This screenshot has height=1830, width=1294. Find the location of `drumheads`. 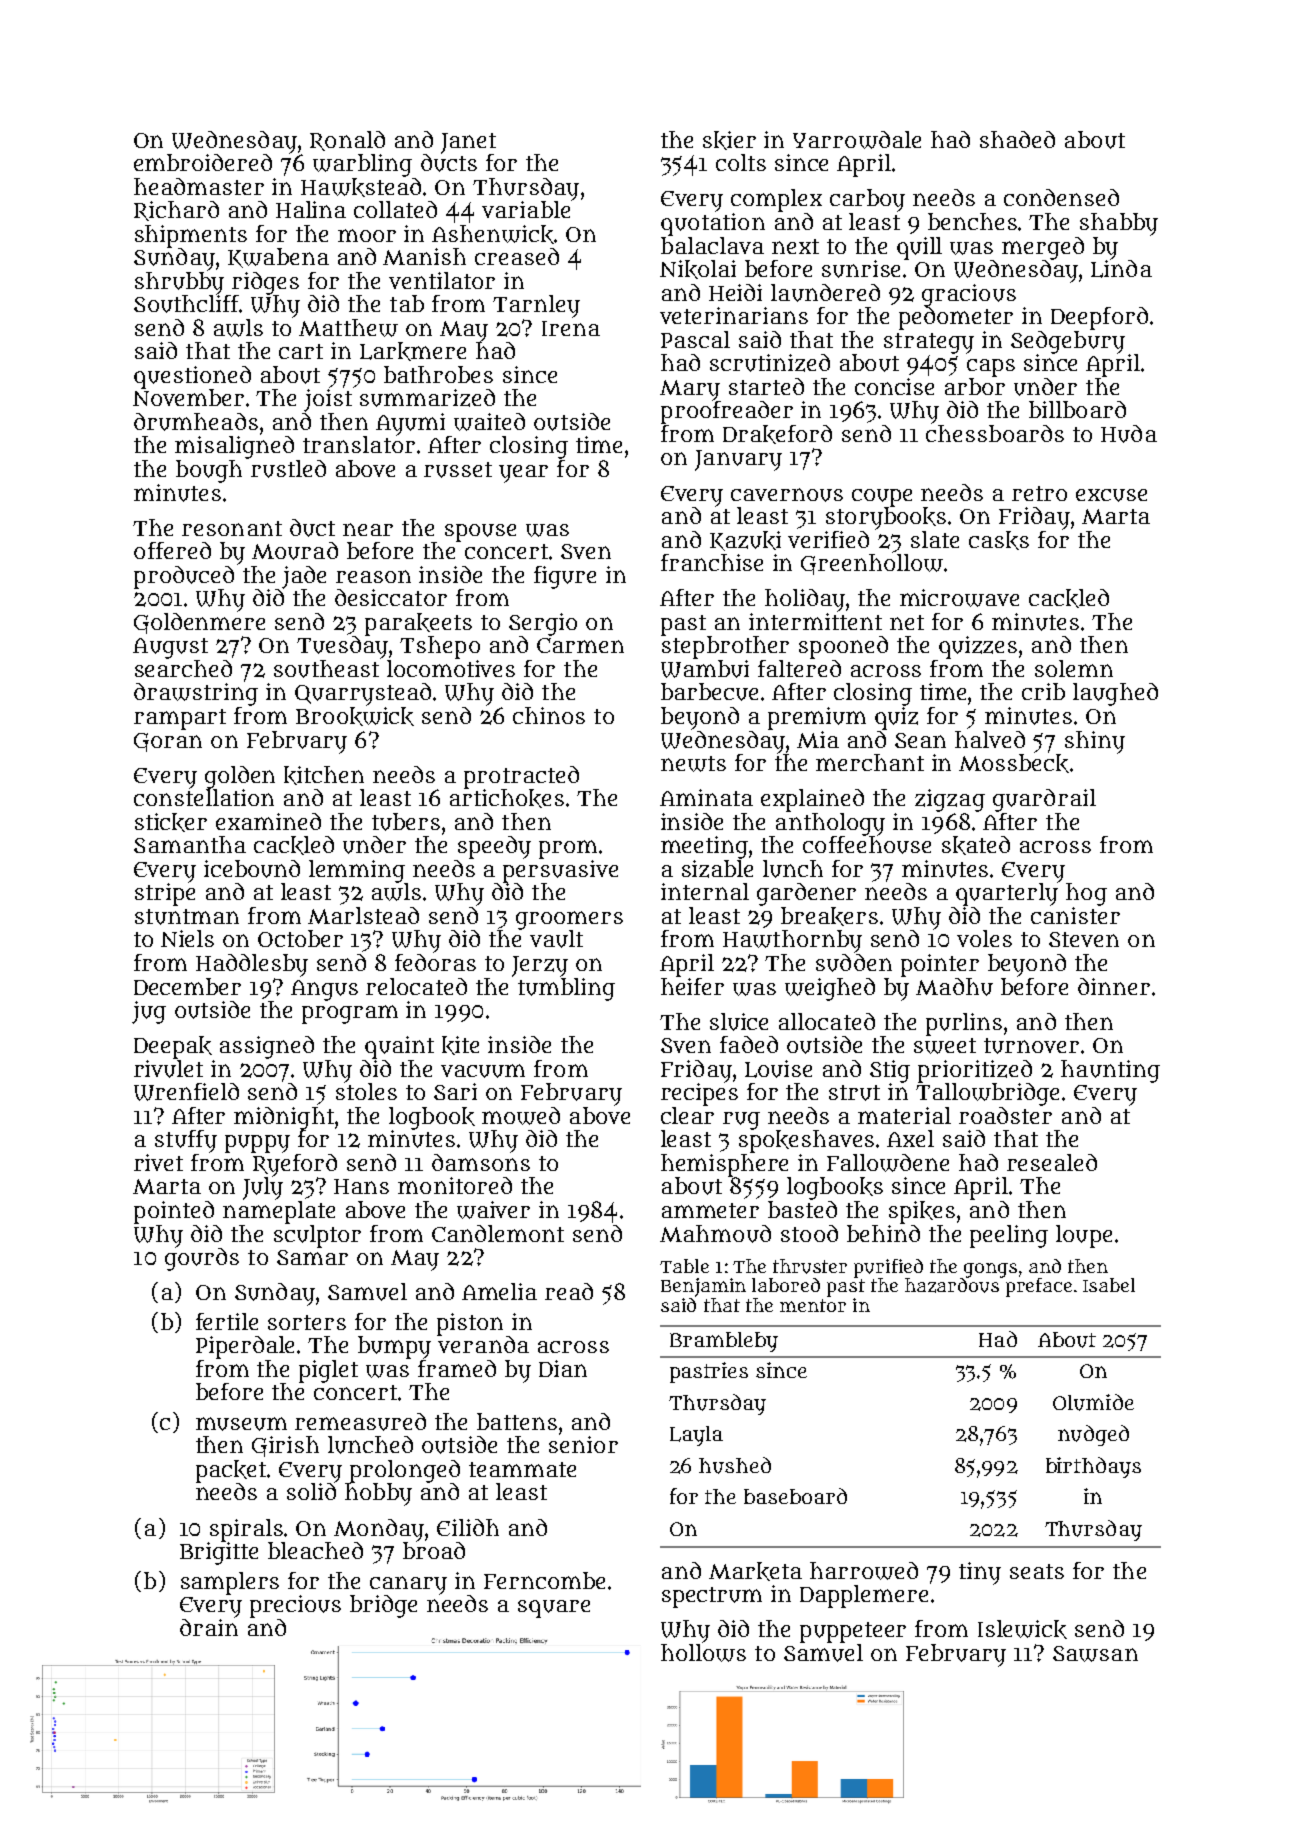

drumheads is located at coordinates (196, 422).
